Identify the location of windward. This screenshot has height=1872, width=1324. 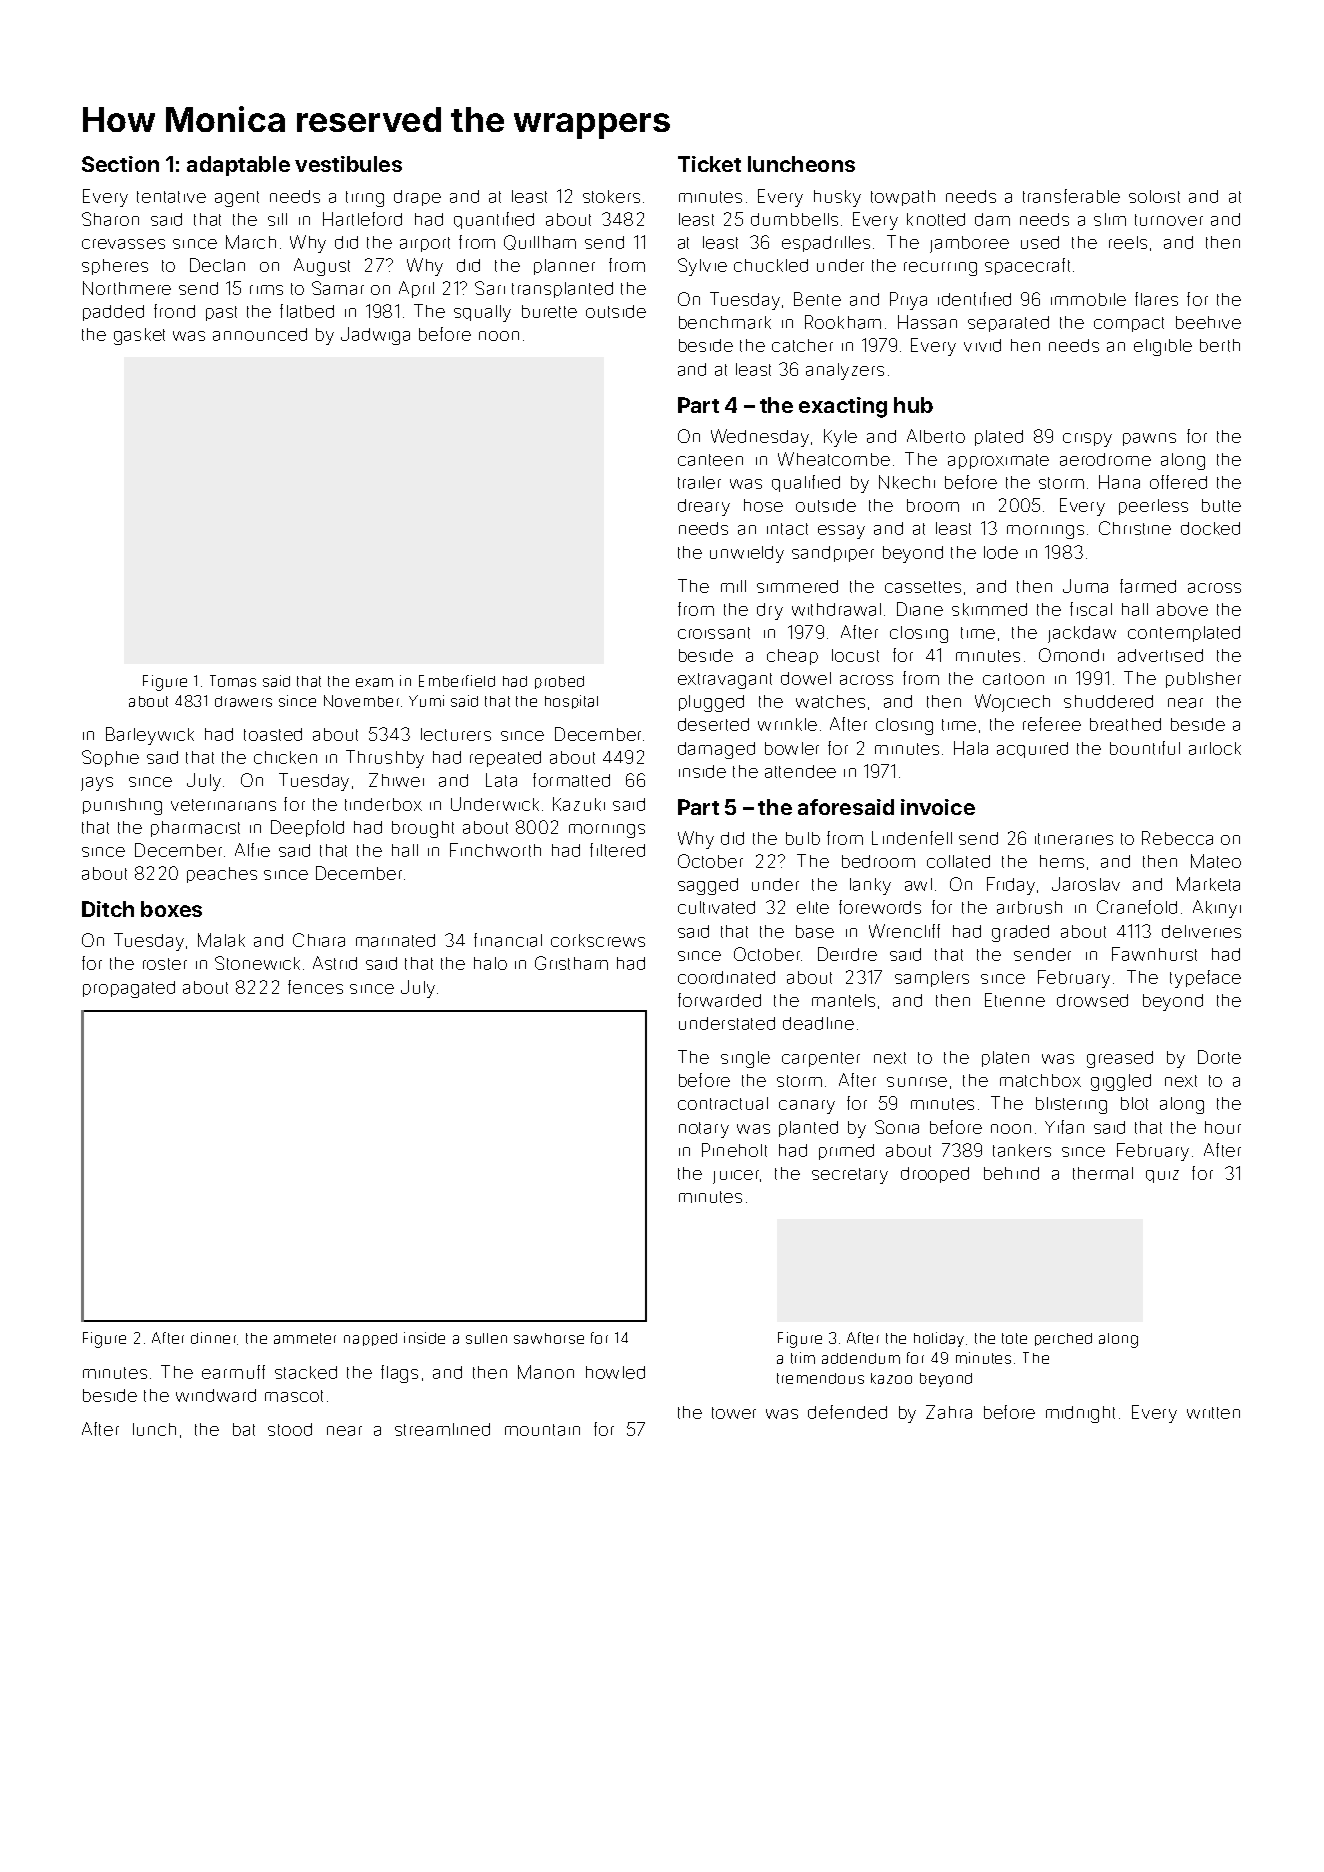
(216, 1395).
